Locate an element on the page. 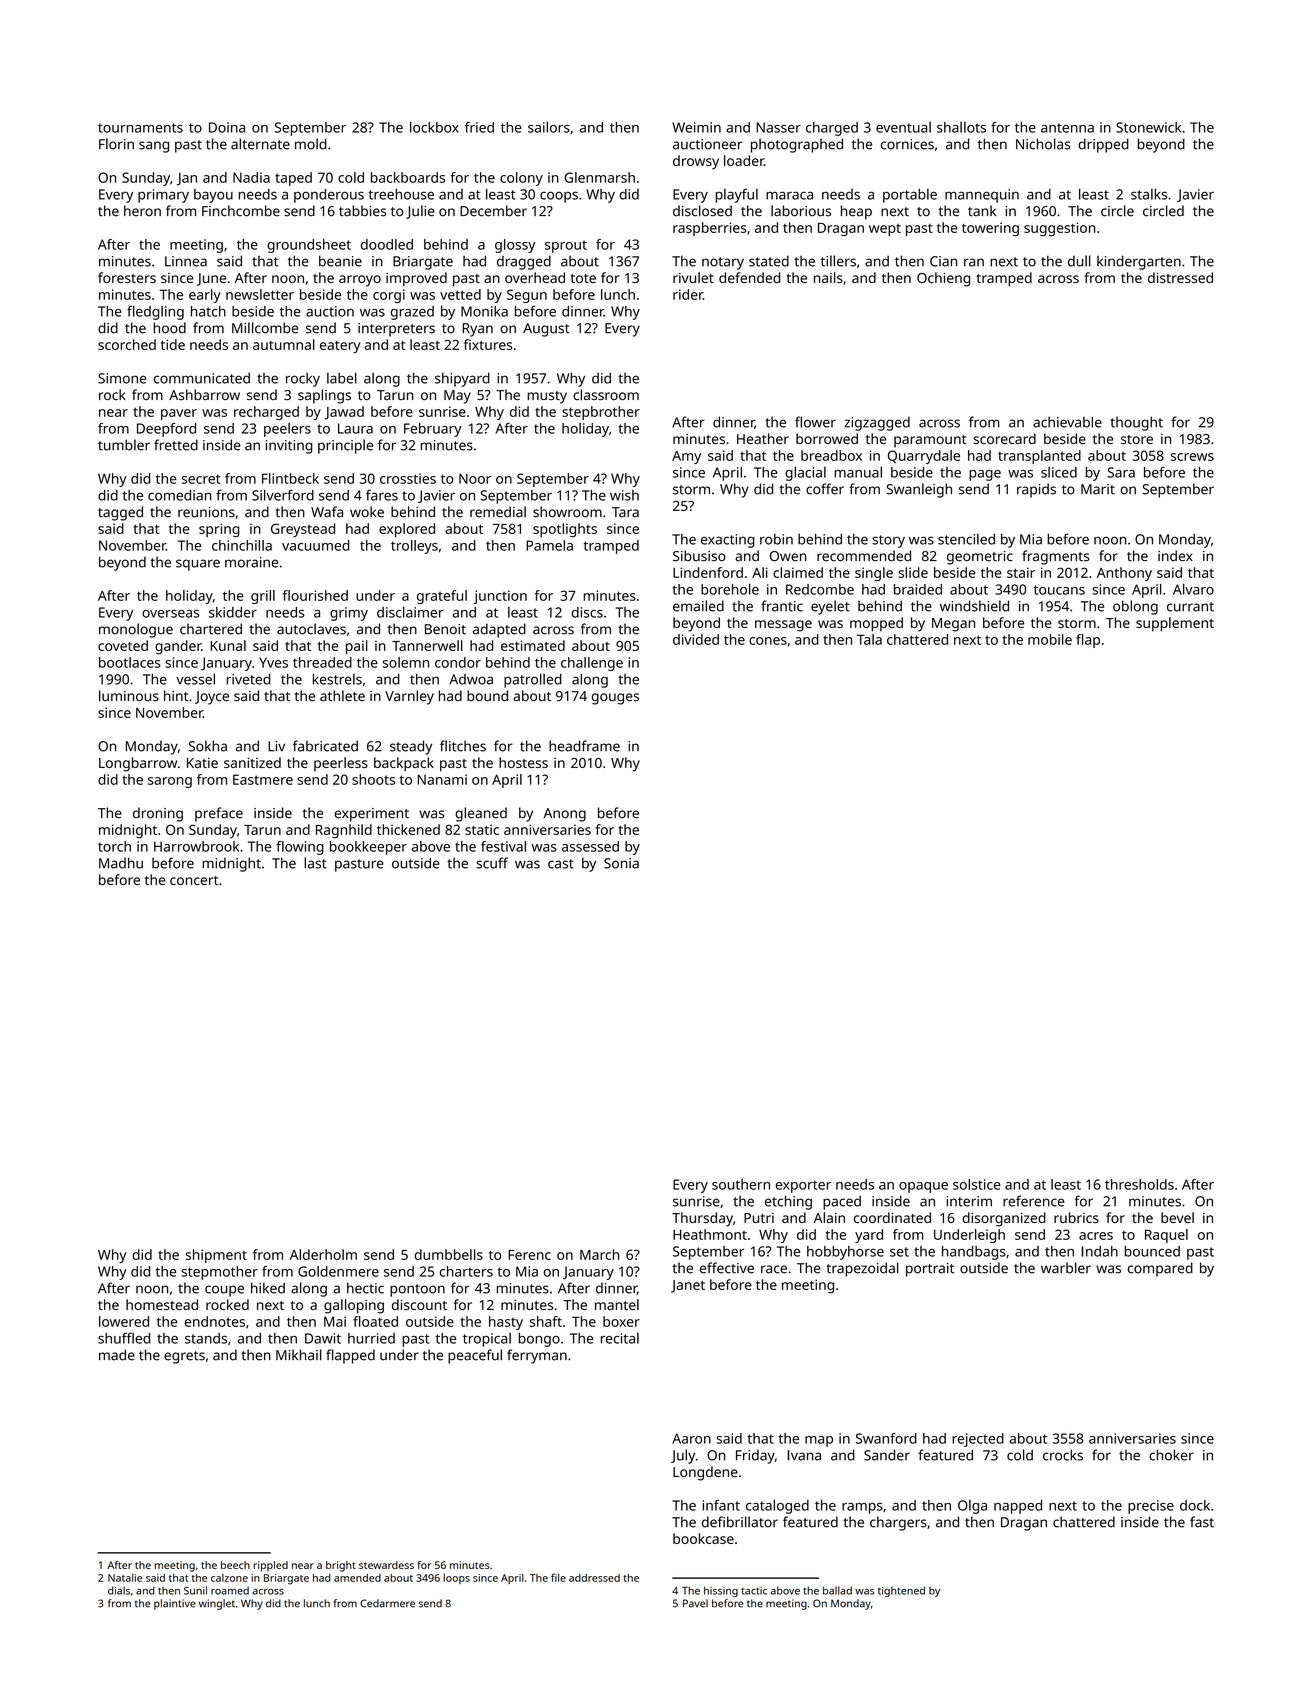 Image resolution: width=1312 pixels, height=1698 pixels. rivulet is located at coordinates (693, 277).
